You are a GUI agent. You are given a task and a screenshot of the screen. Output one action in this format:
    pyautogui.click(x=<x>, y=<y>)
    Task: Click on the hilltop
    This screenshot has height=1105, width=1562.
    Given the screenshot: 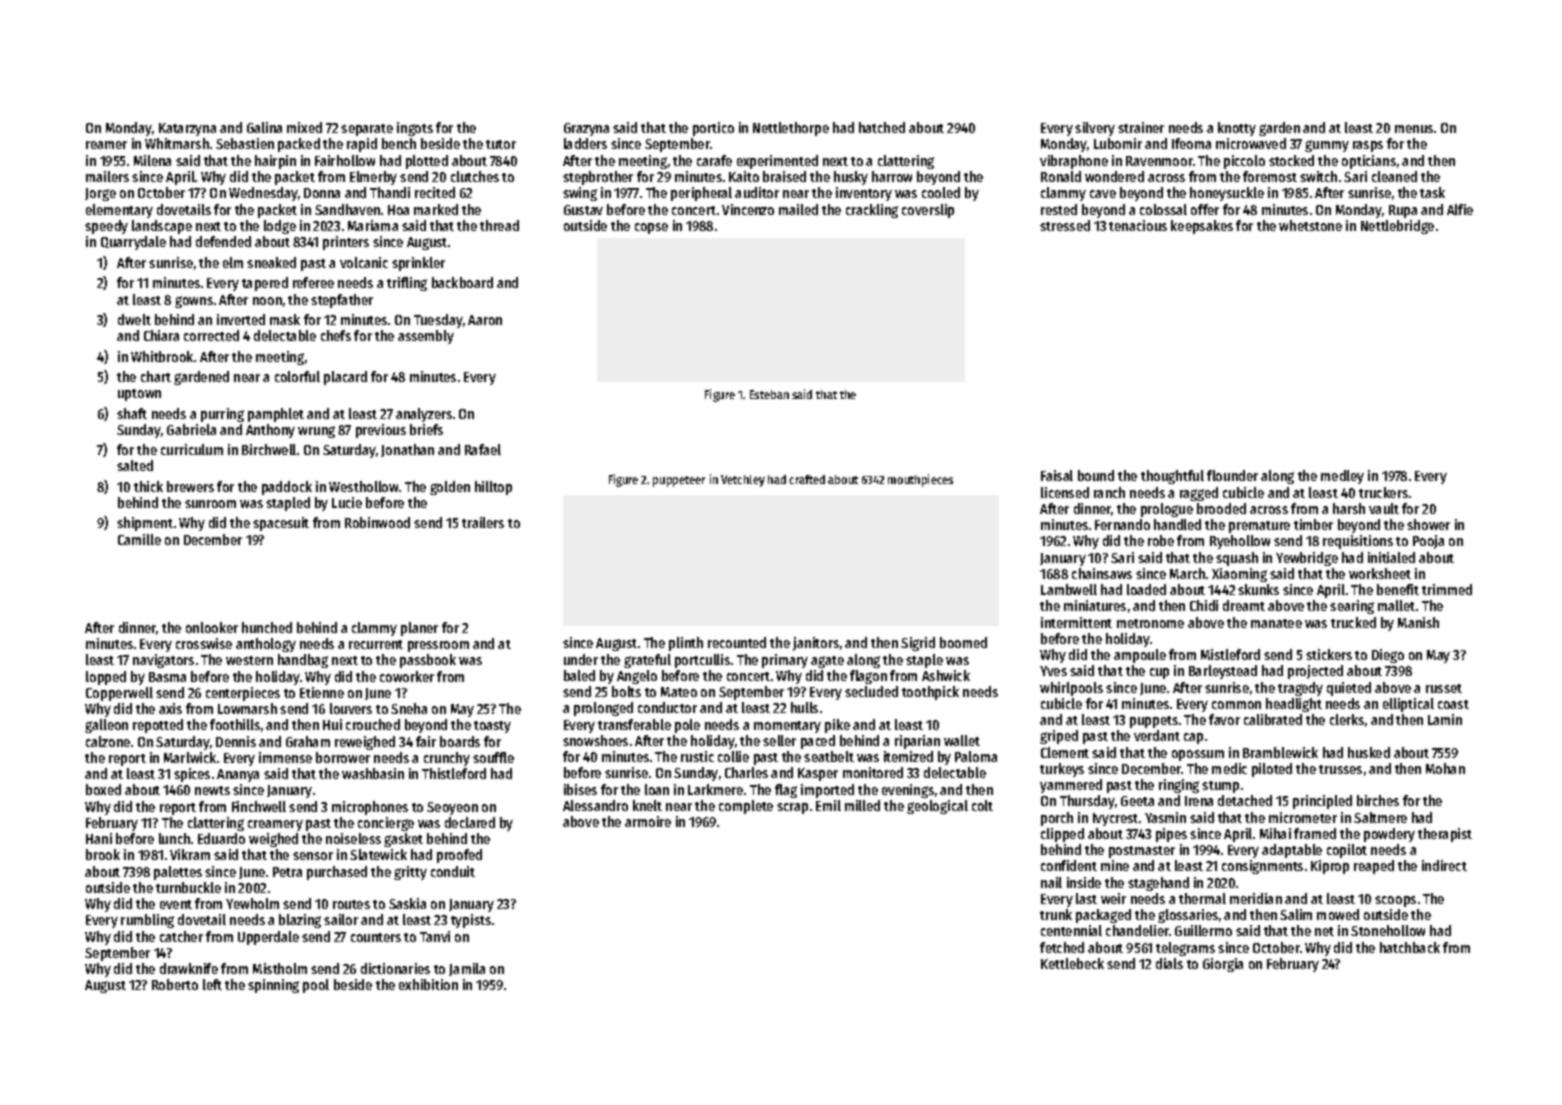 What is the action you would take?
    pyautogui.click(x=493, y=488)
